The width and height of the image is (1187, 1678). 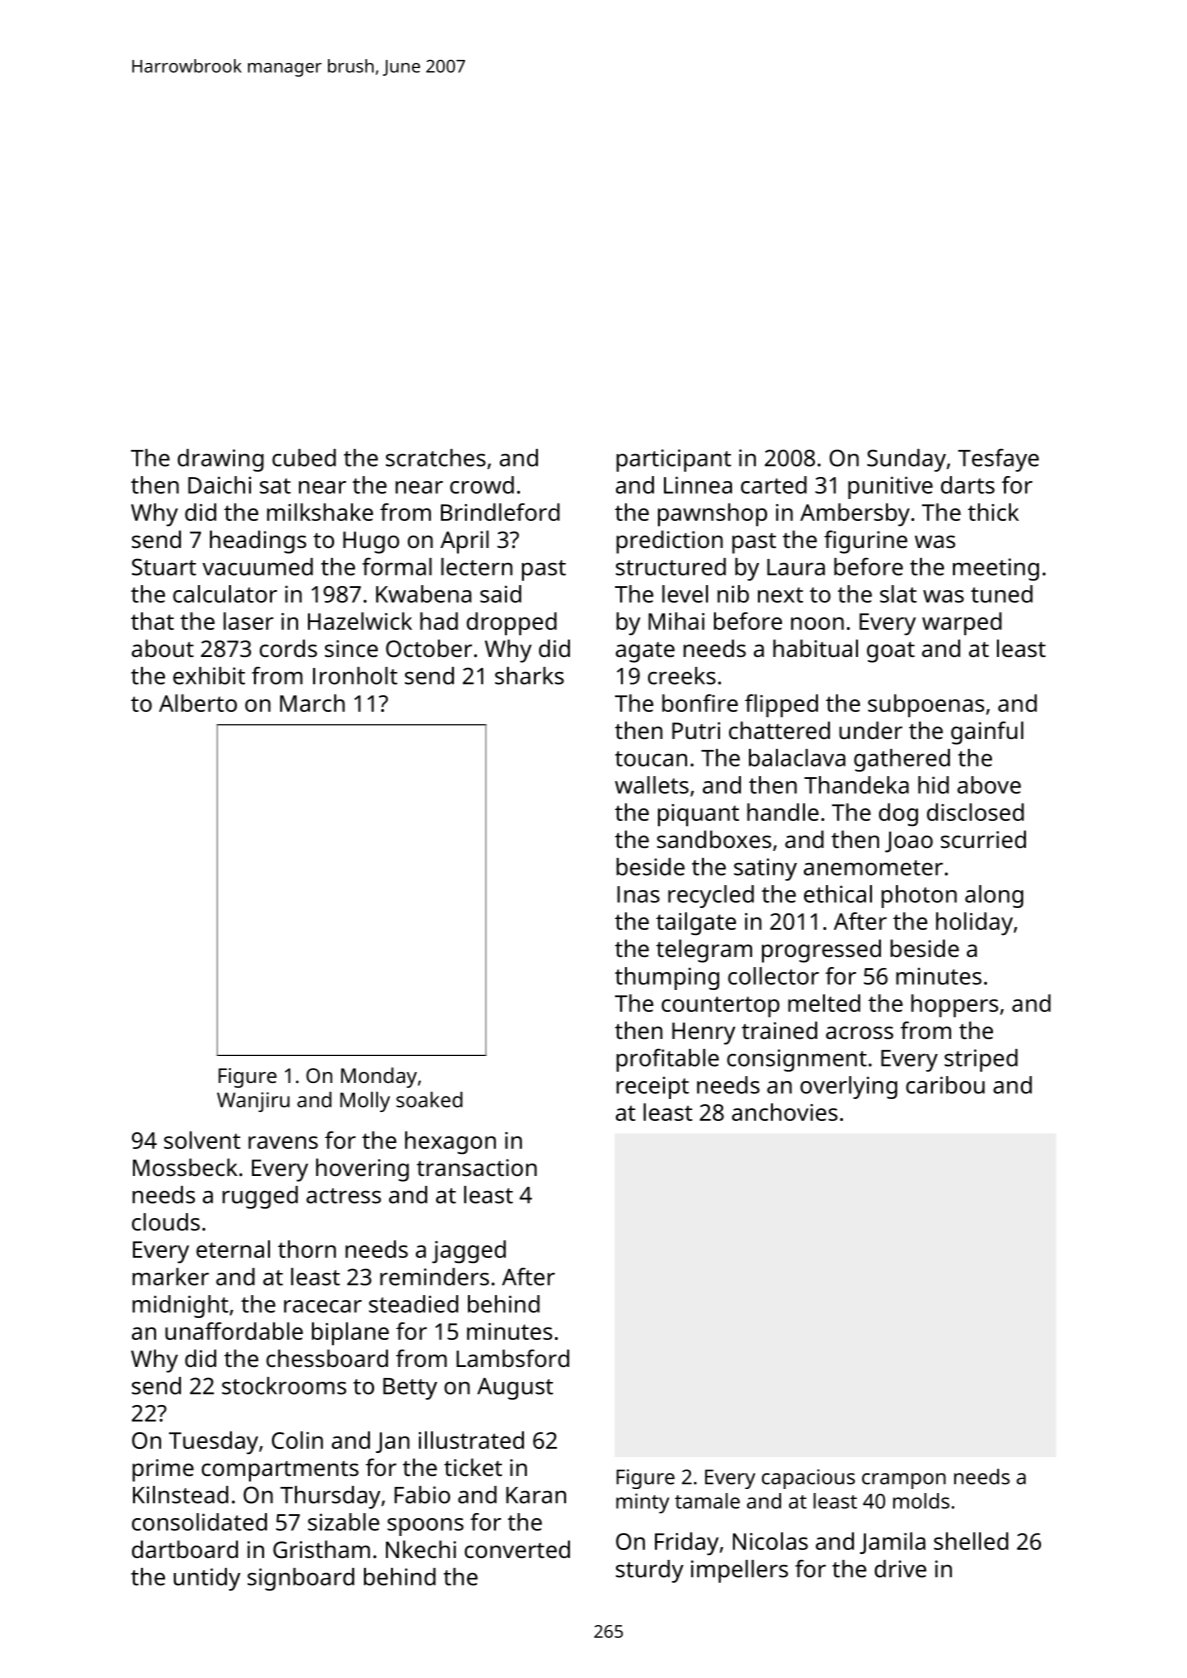 What do you see at coordinates (739, 1571) in the image?
I see `impellers` at bounding box center [739, 1571].
